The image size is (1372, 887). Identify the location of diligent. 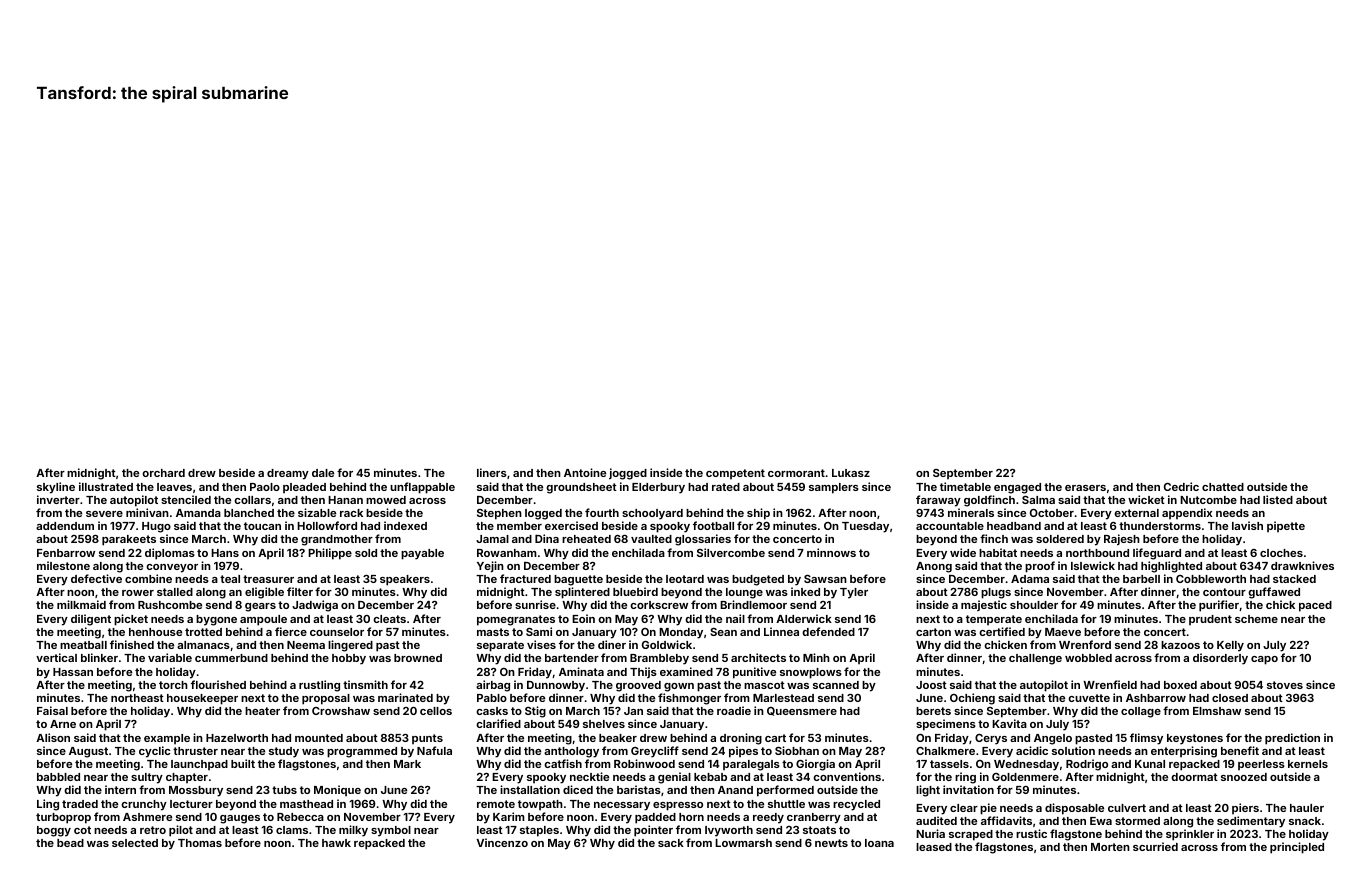
(91, 620).
